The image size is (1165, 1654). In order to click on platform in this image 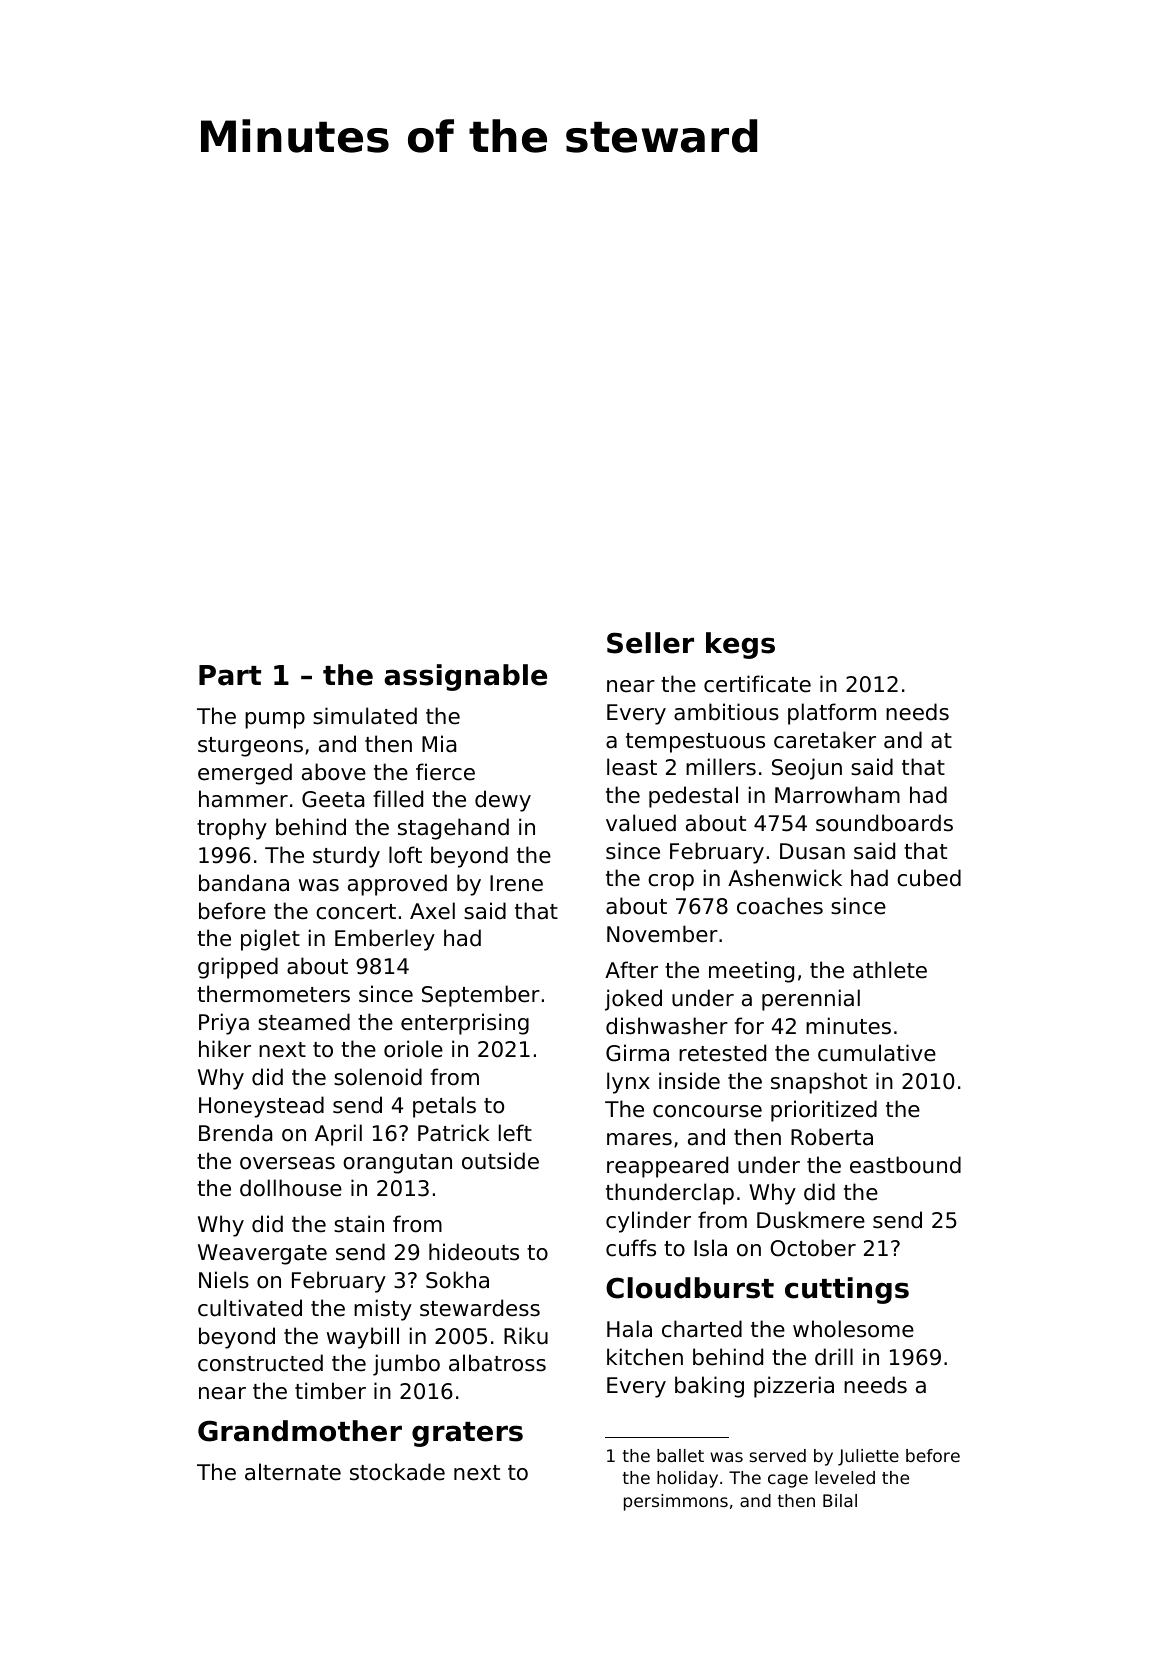, I will do `click(832, 714)`.
